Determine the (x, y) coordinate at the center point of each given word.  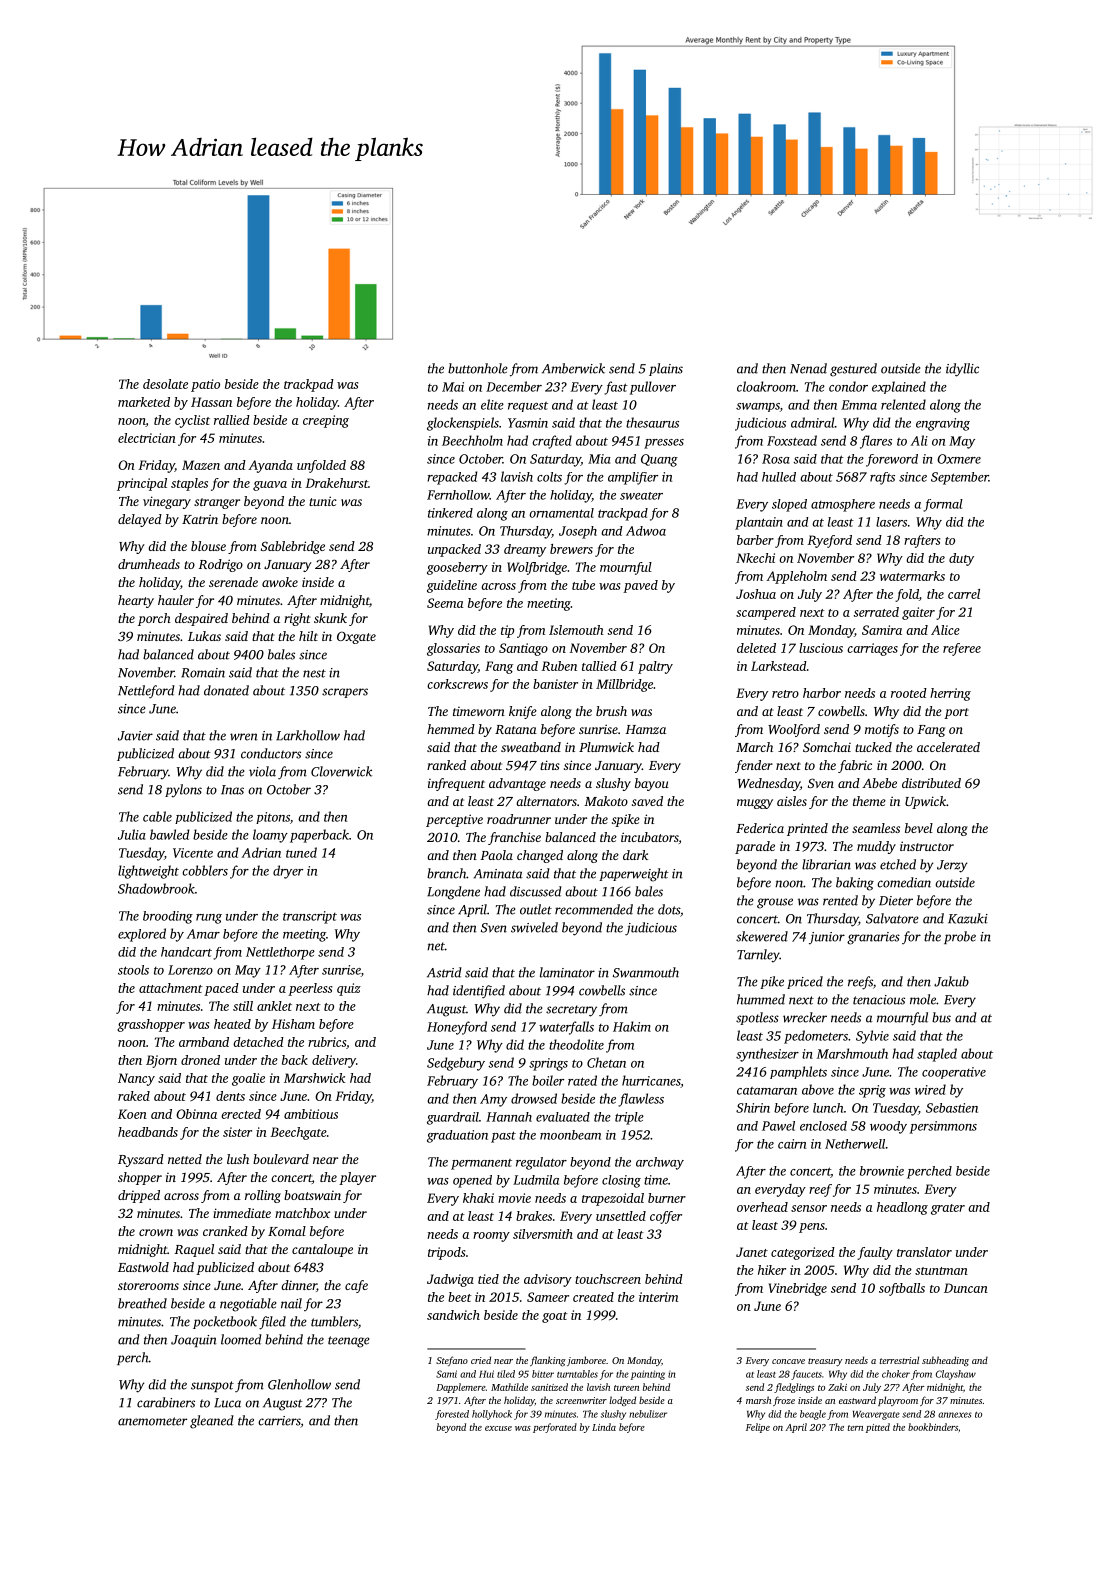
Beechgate (298, 1133)
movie (514, 1198)
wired (930, 1089)
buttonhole (477, 368)
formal (943, 505)
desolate (165, 384)
